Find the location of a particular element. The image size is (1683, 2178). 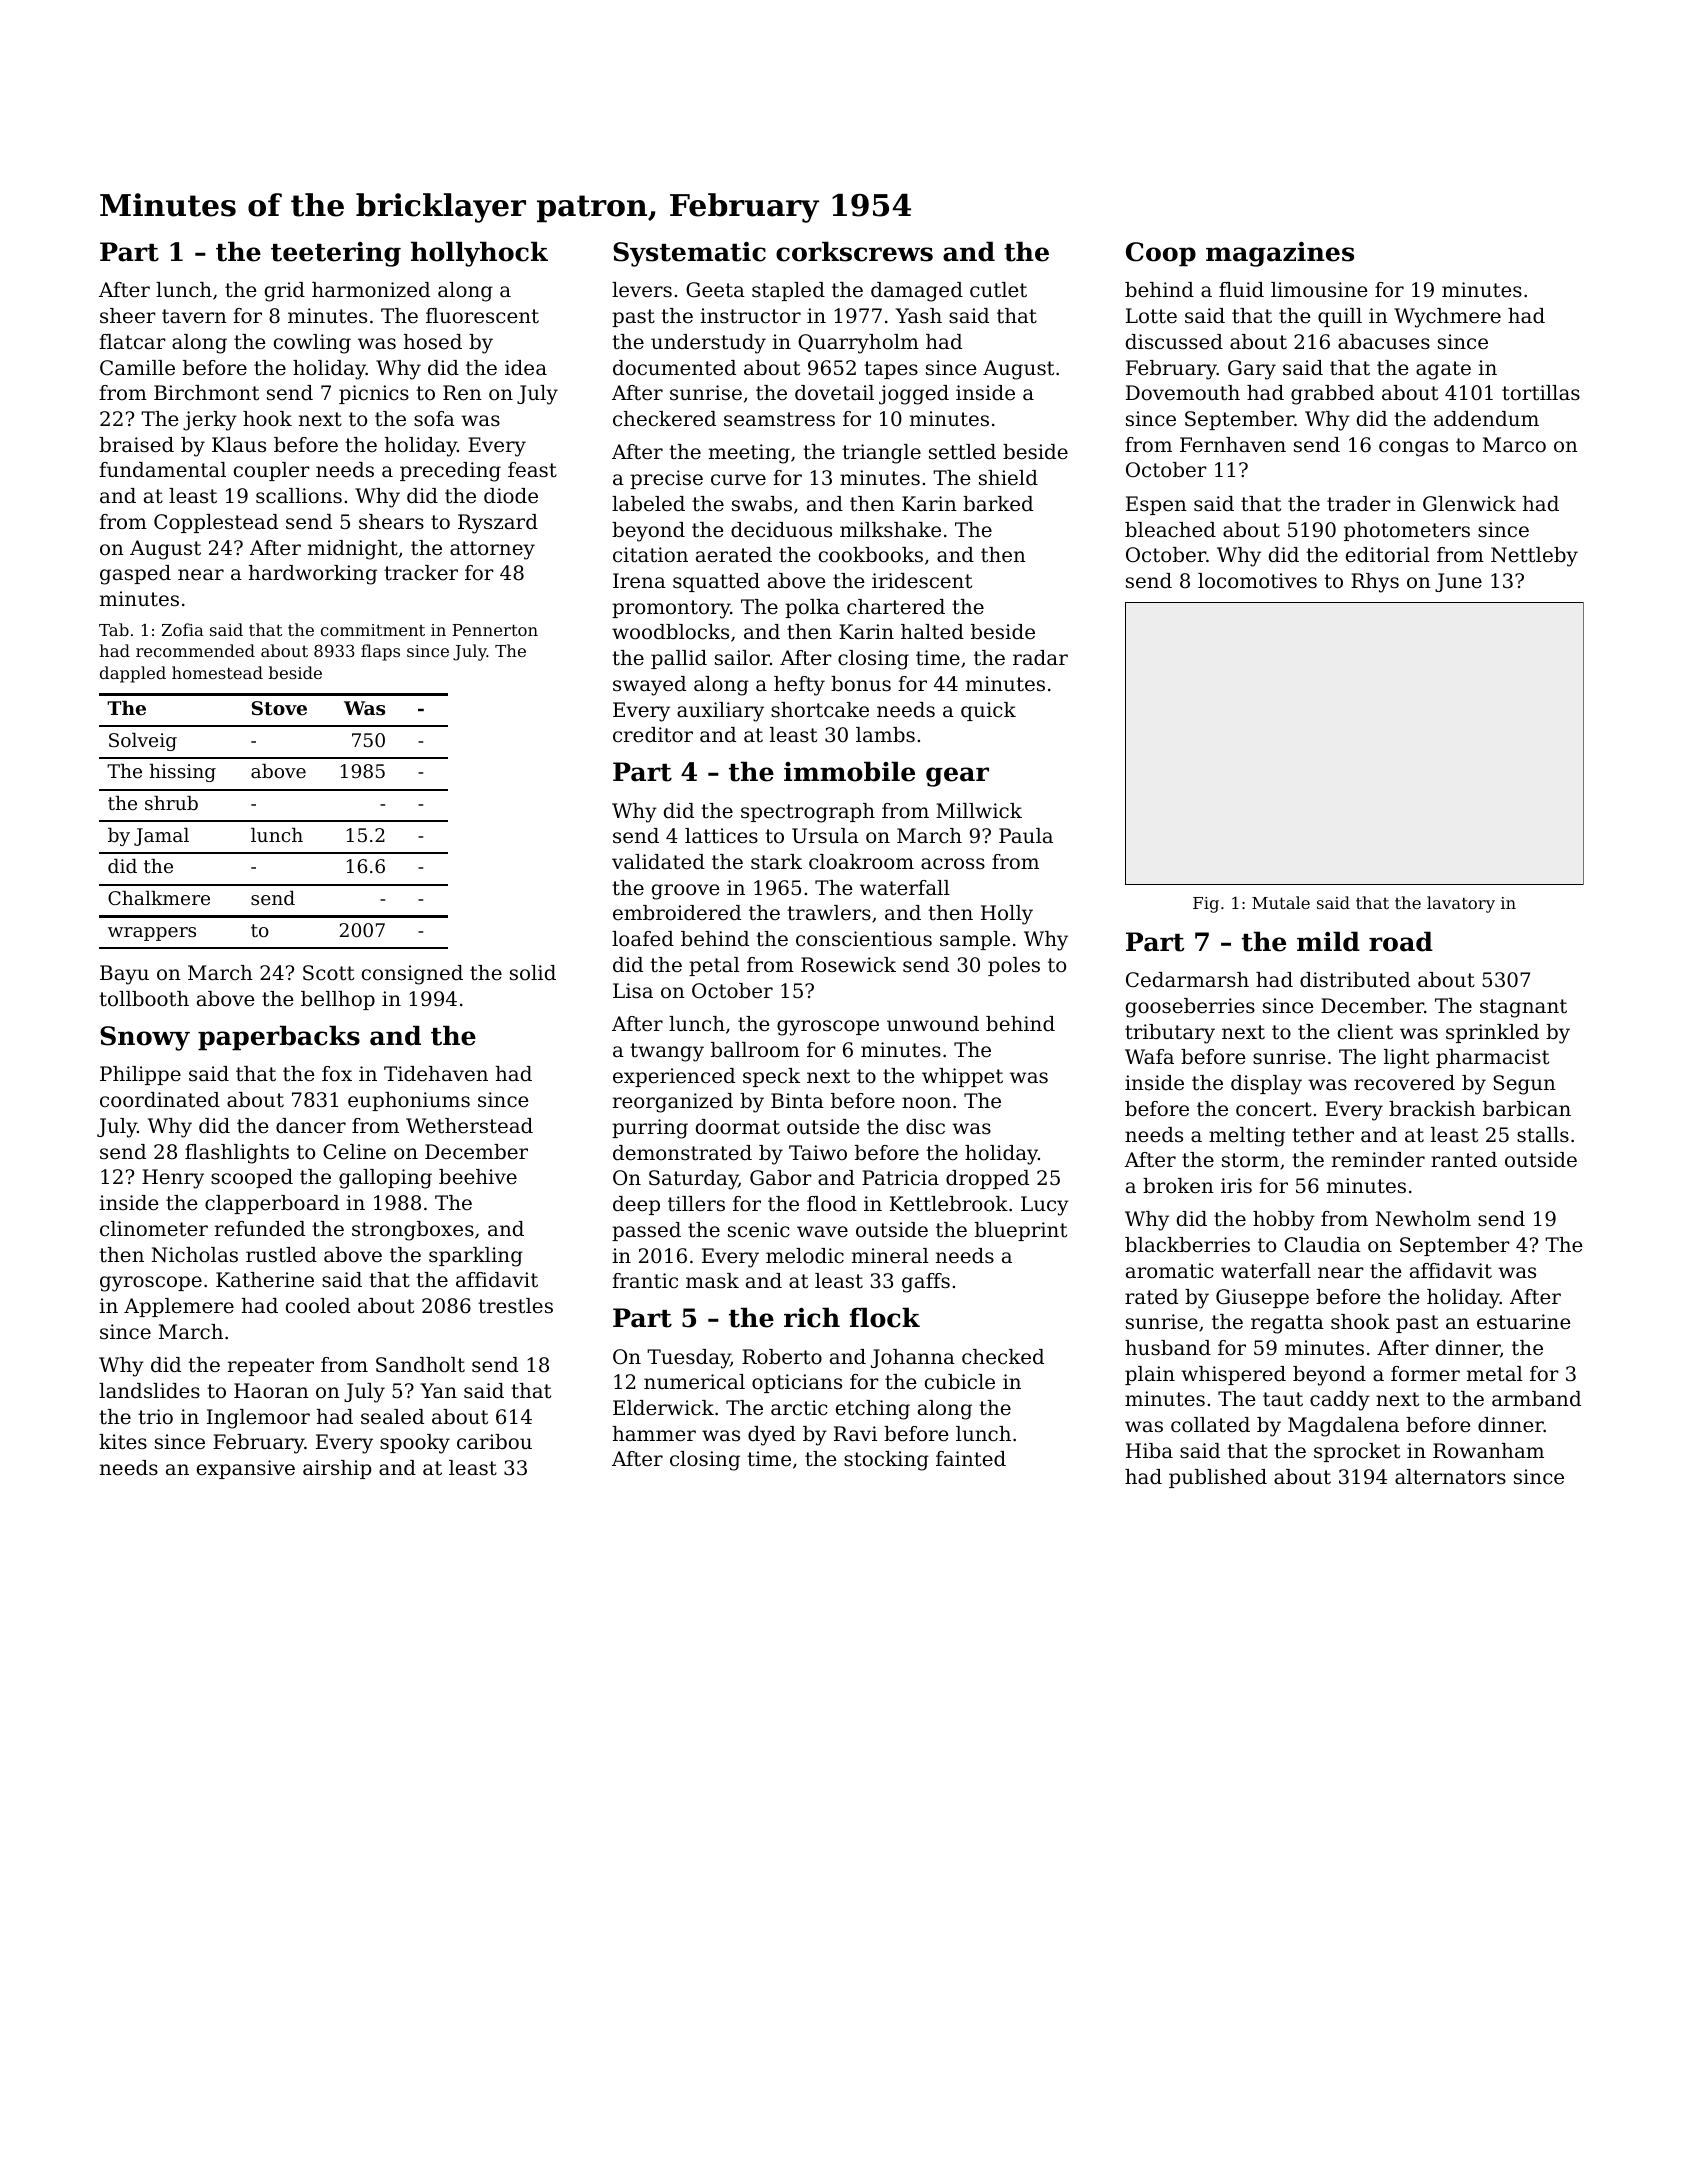

magazines is located at coordinates (1280, 254).
